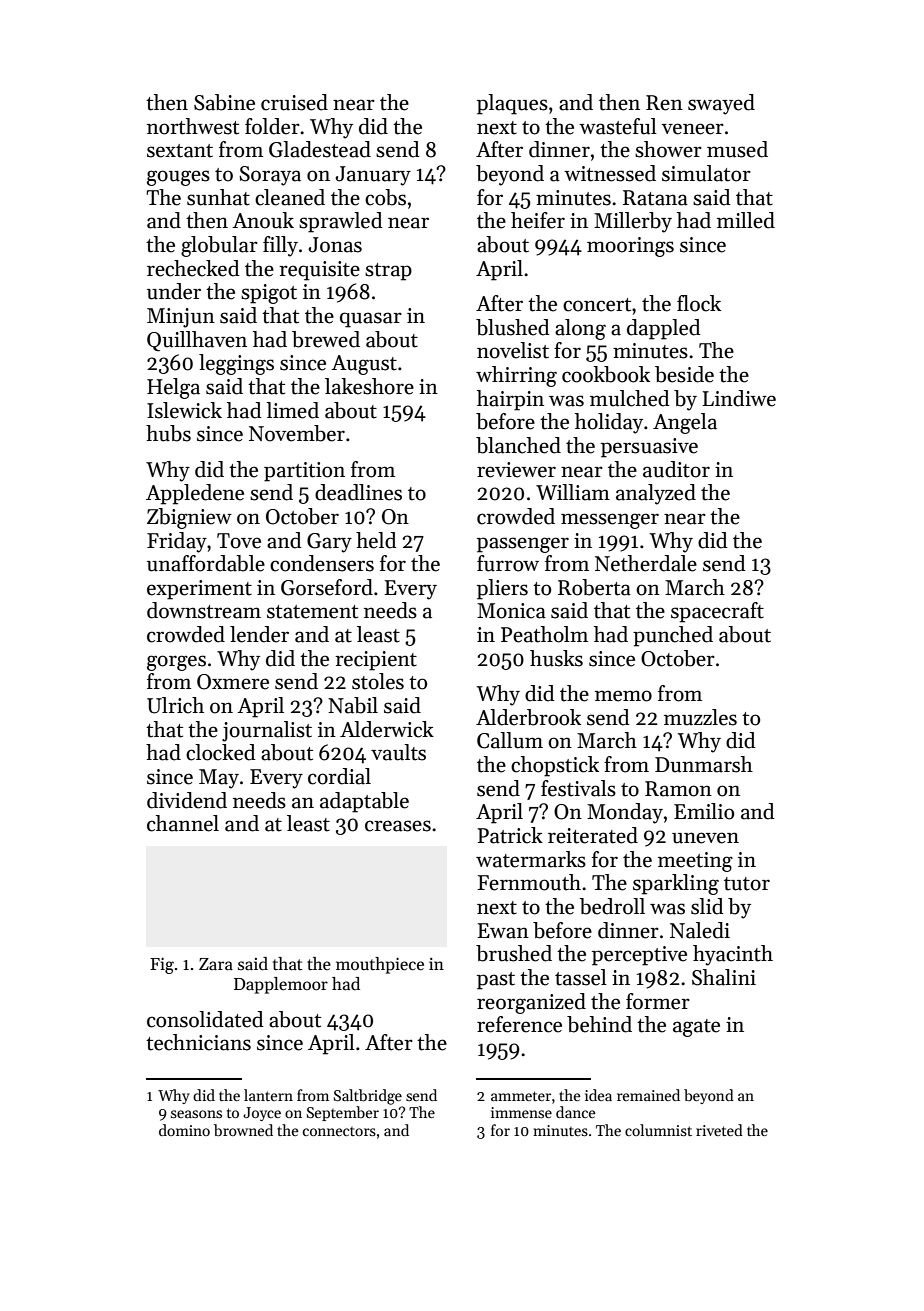 This page has height=1311, width=924. I want to click on reviewer, so click(516, 470).
